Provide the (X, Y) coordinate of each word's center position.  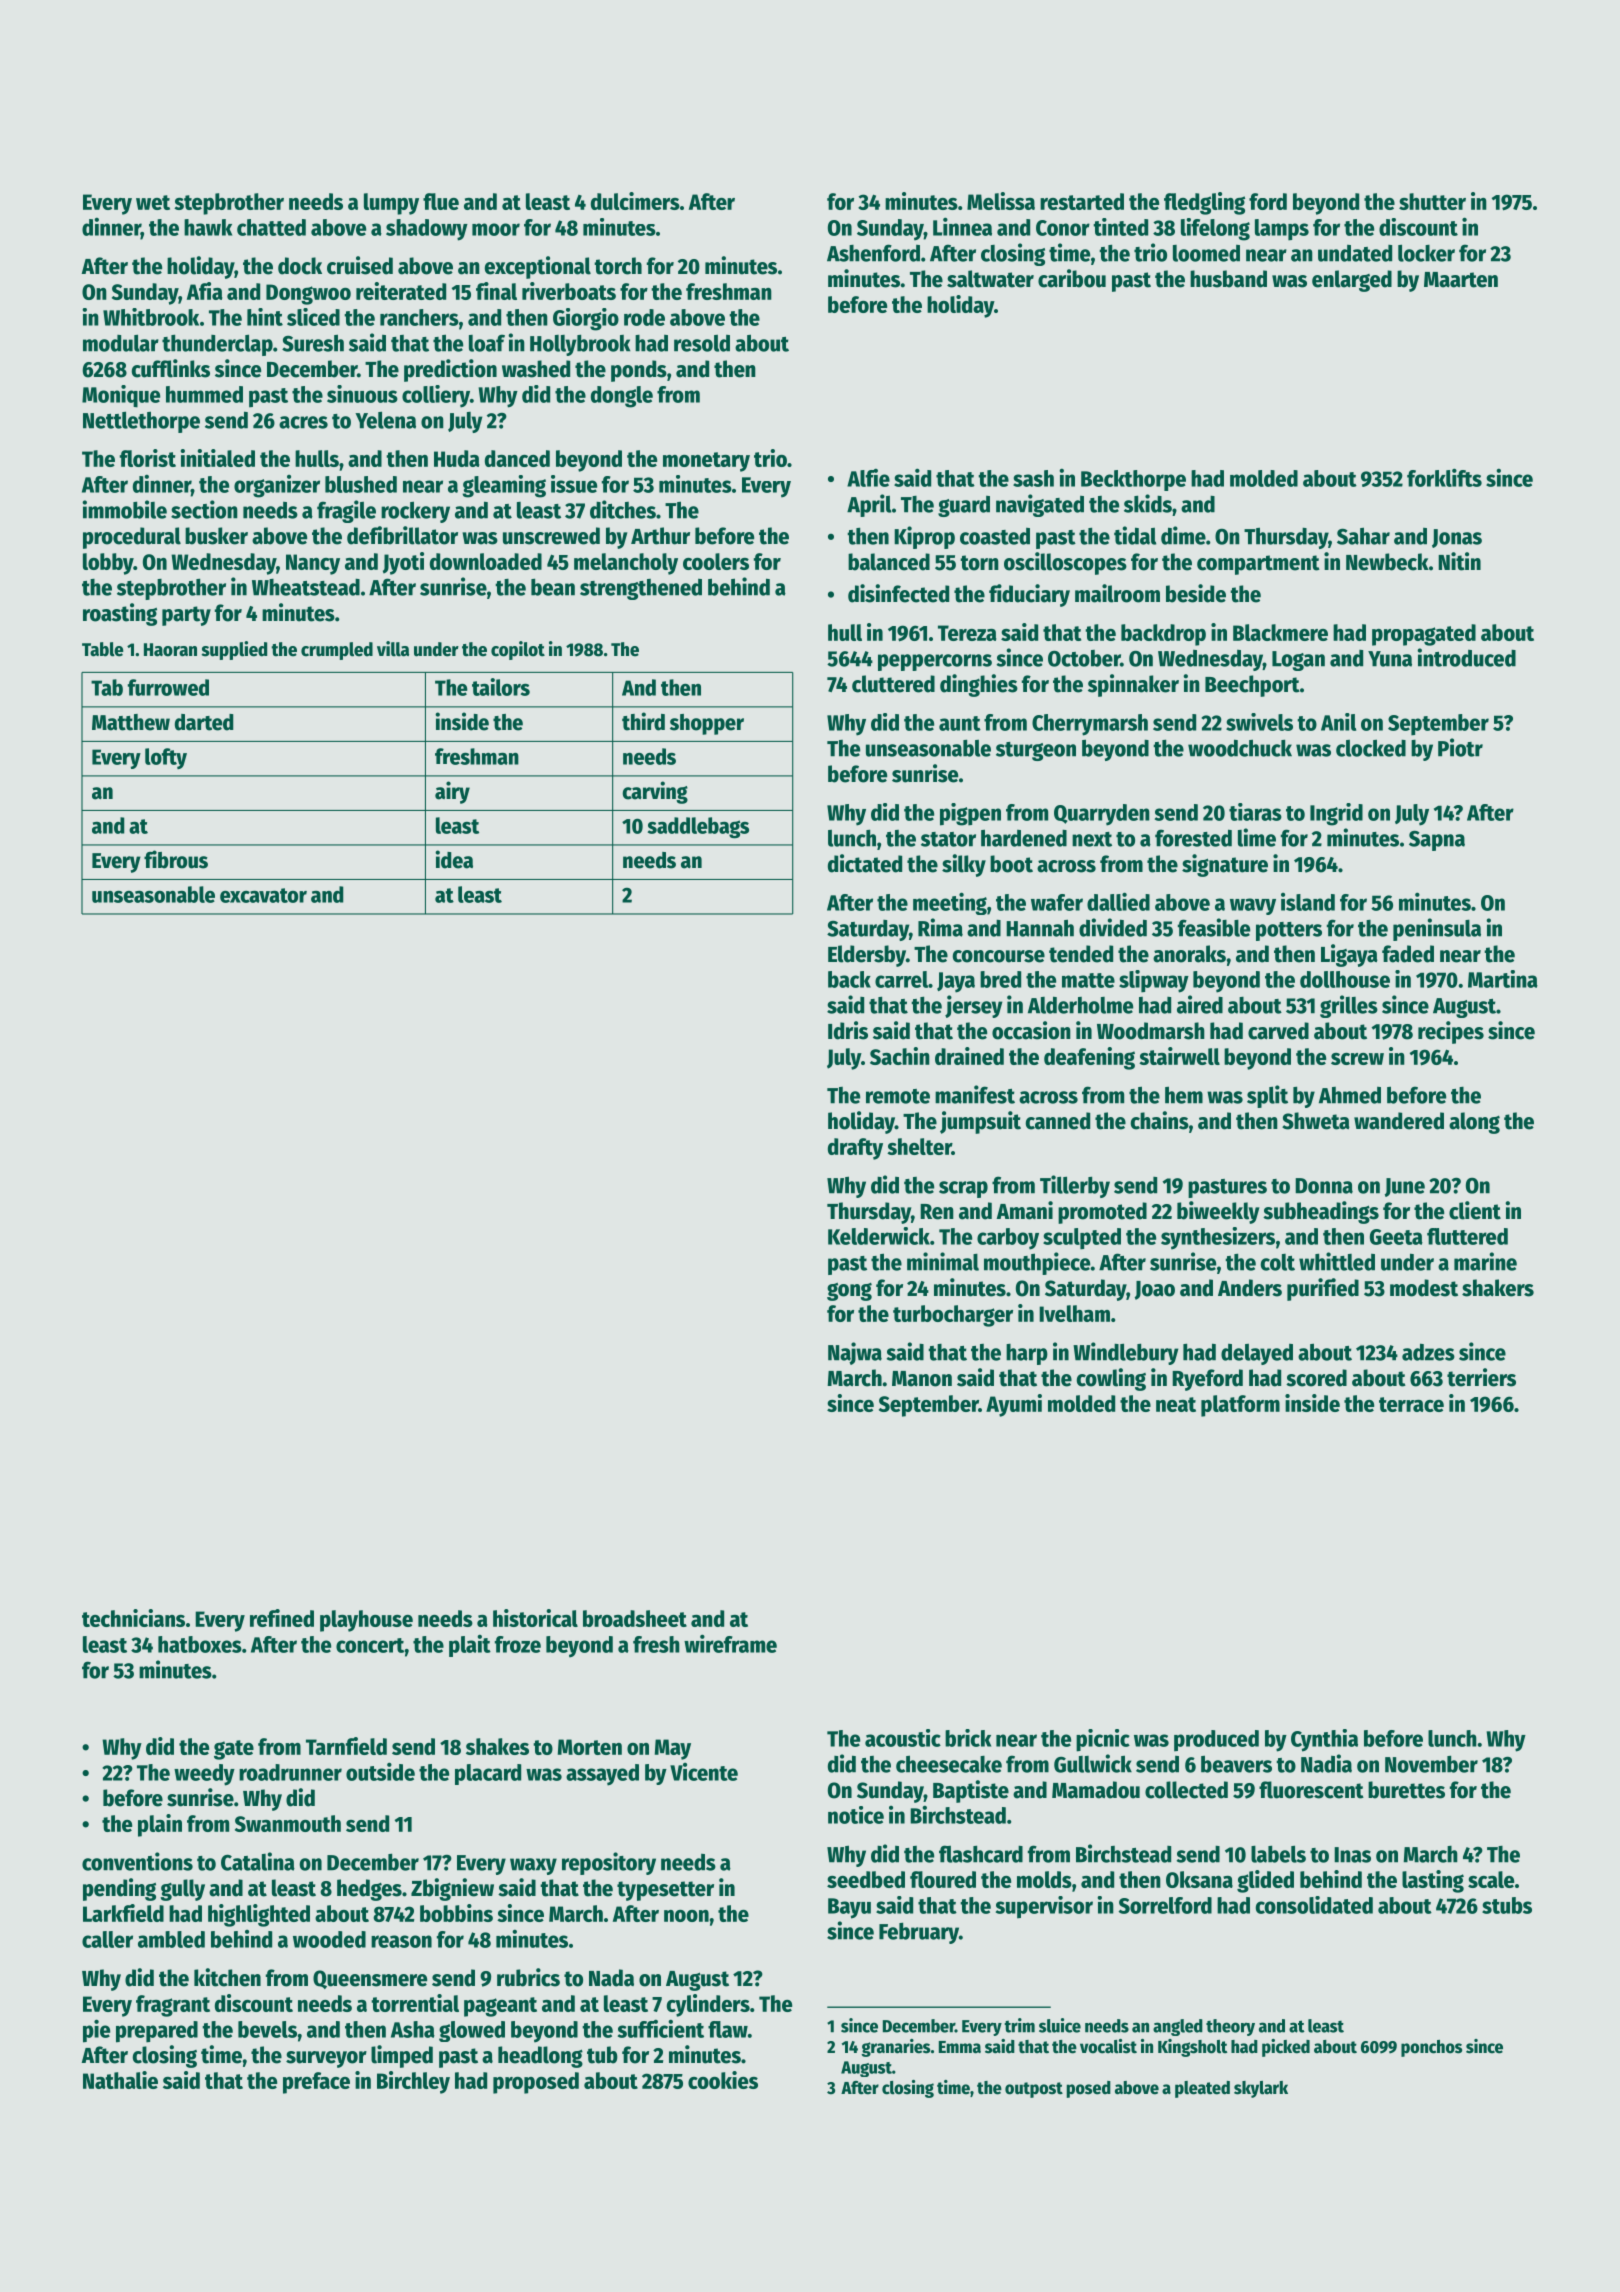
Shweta (1316, 1121)
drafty (855, 1149)
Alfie (868, 478)
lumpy (391, 204)
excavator (263, 895)
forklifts (1444, 477)
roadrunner (290, 1772)
